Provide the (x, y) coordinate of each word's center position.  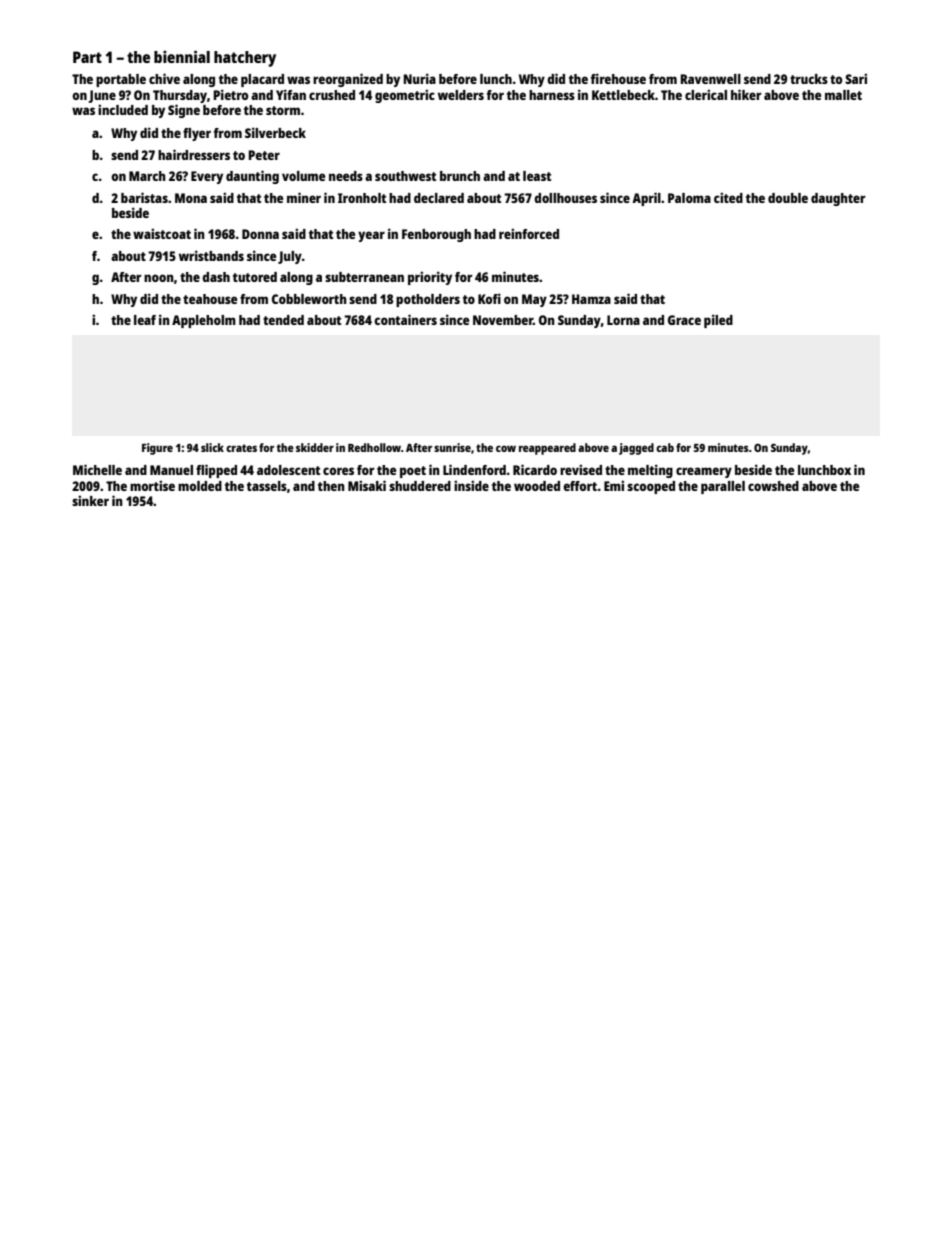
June (102, 96)
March (147, 176)
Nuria (419, 78)
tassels (267, 486)
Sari (856, 78)
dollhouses (565, 198)
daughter (838, 199)
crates (241, 448)
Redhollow (374, 447)
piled (718, 321)
